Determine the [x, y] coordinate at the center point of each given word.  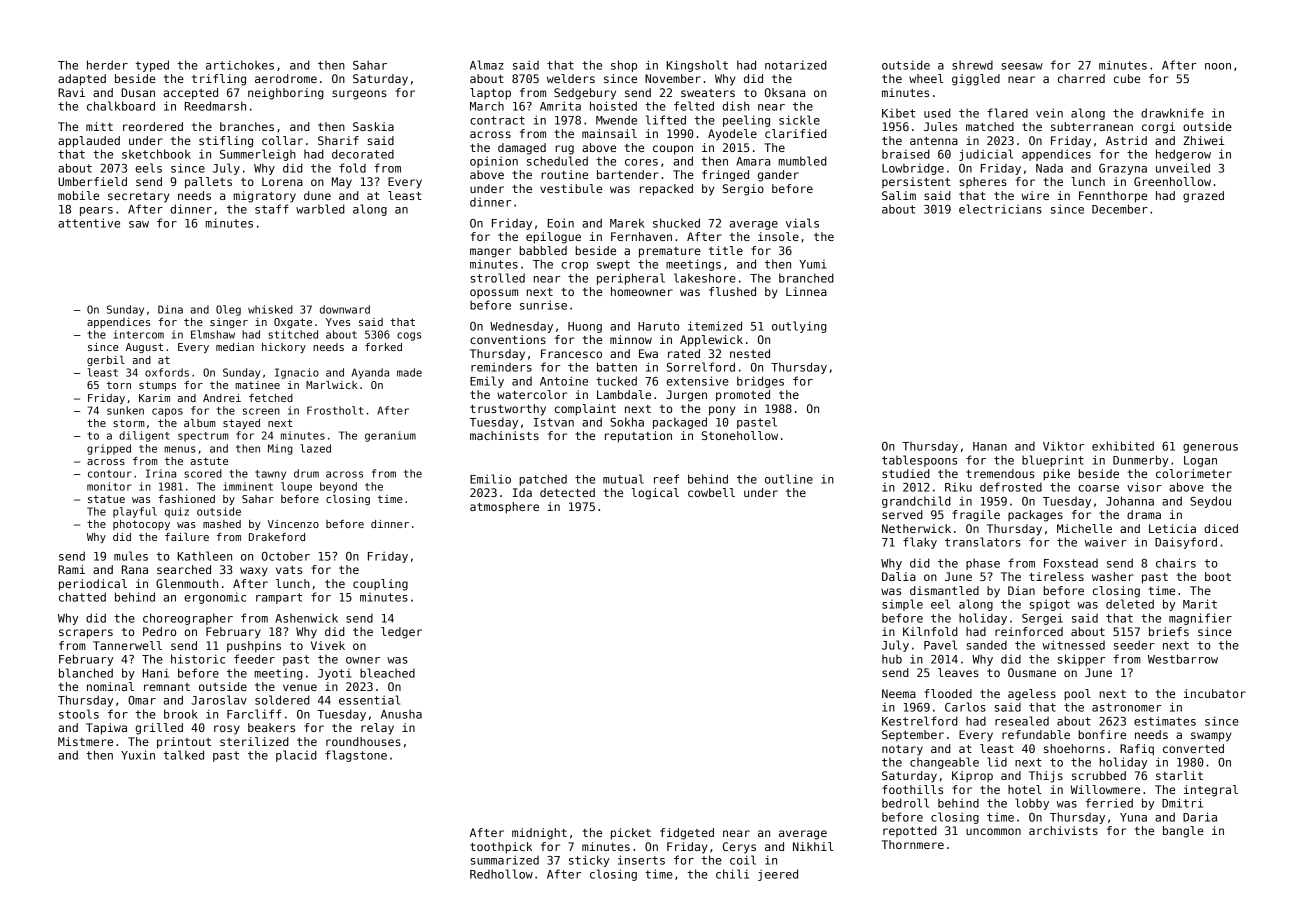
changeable [944, 763]
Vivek [328, 645]
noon [1218, 66]
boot [1218, 576]
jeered [778, 875]
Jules [940, 126]
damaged [522, 149]
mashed [222, 524]
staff [272, 209]
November [673, 78]
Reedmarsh [215, 106]
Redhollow [501, 874]
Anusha [401, 714]
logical [655, 494]
